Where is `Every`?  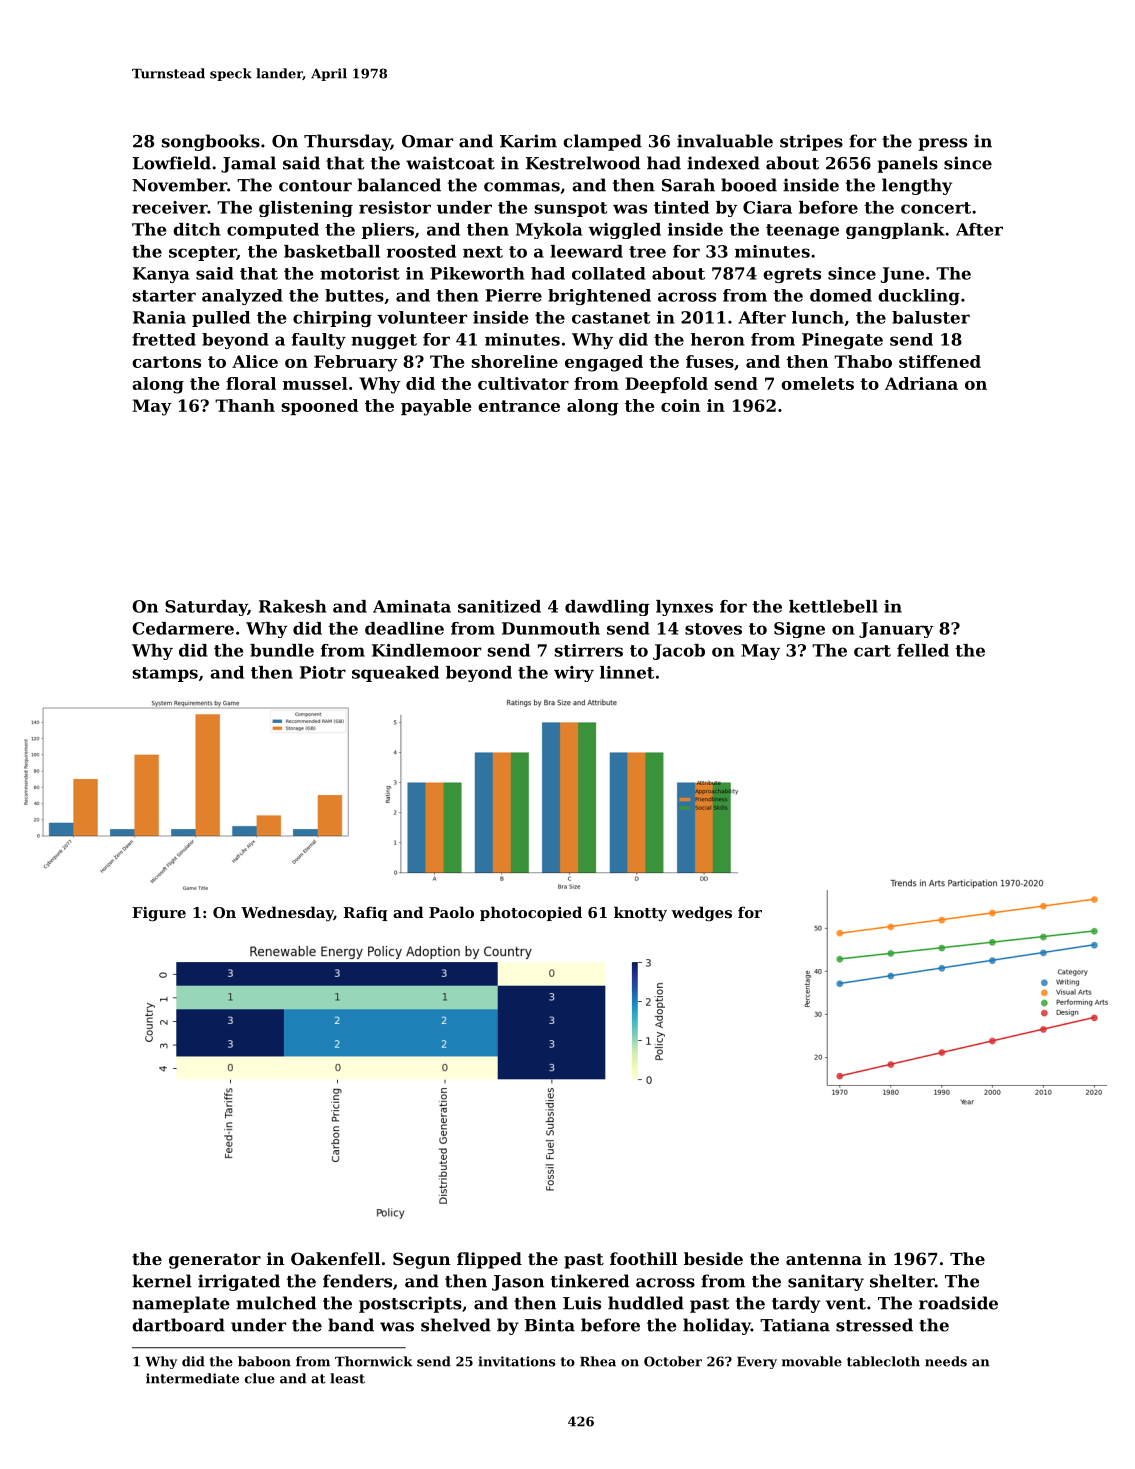 Every is located at coordinates (757, 1363).
